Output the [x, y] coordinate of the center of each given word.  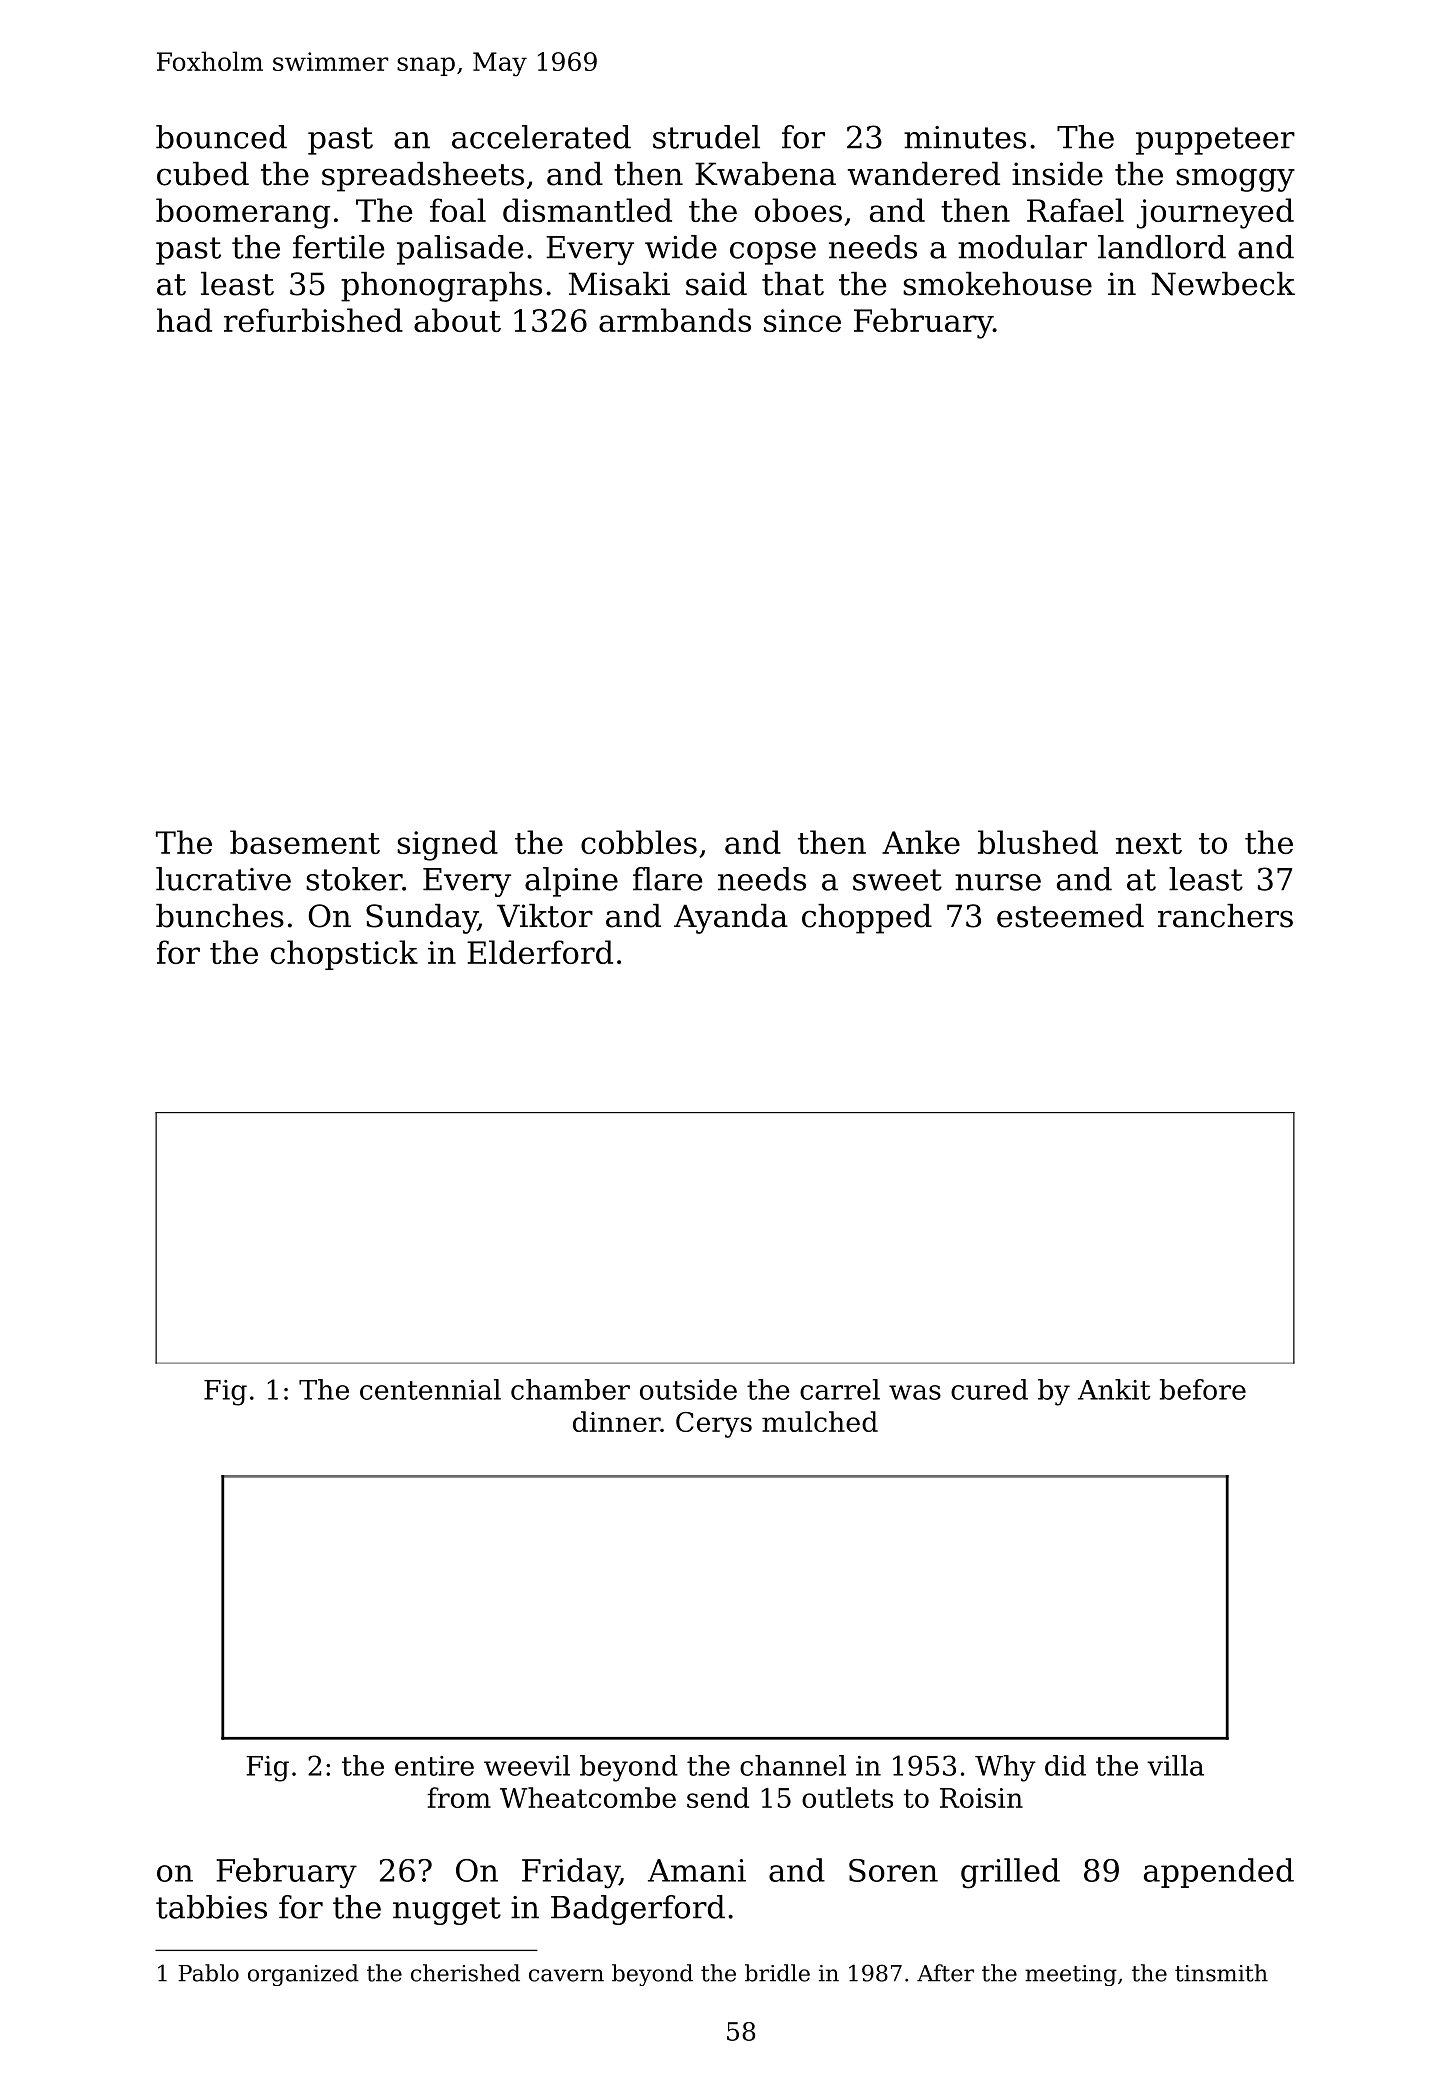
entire [434, 1766]
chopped [867, 919]
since [802, 320]
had [184, 320]
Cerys [714, 1425]
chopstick [344, 955]
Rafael [1075, 210]
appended [1219, 1873]
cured [989, 1389]
